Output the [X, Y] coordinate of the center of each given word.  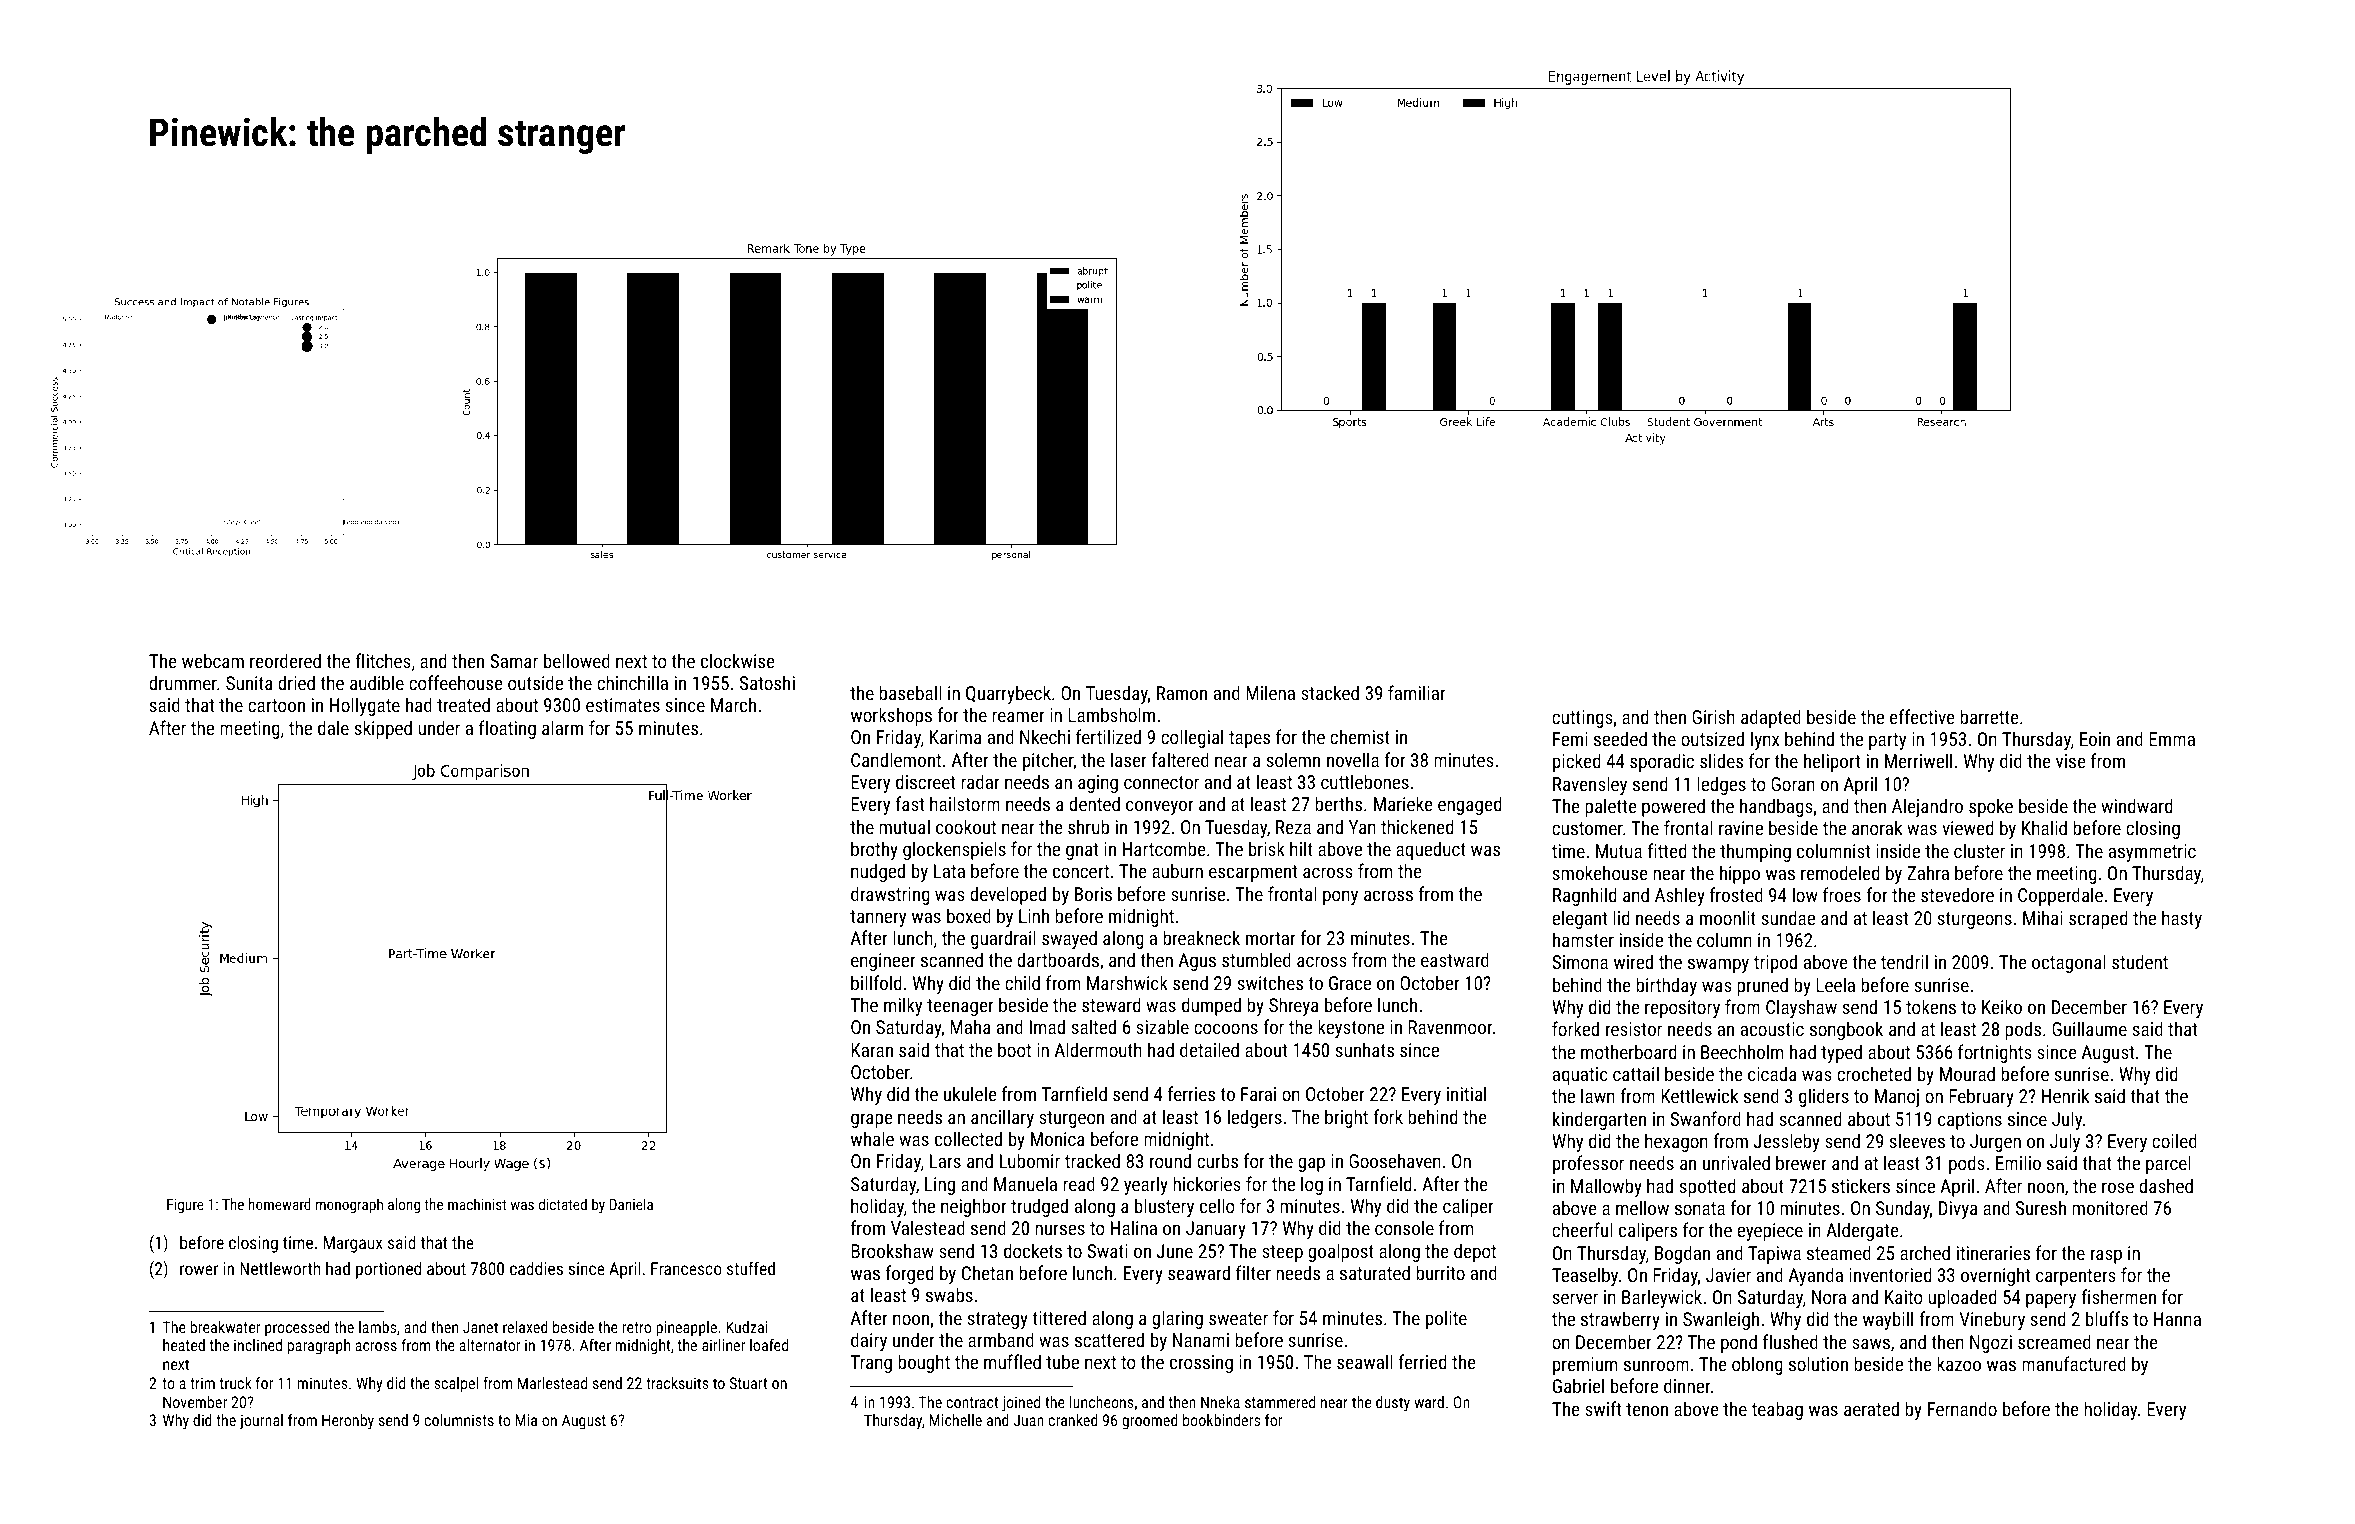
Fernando [1962, 1408]
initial [1466, 1093]
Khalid [2044, 827]
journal [261, 1422]
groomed [1150, 1422]
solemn [1293, 759]
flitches [383, 660]
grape [872, 1120]
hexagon [1676, 1142]
